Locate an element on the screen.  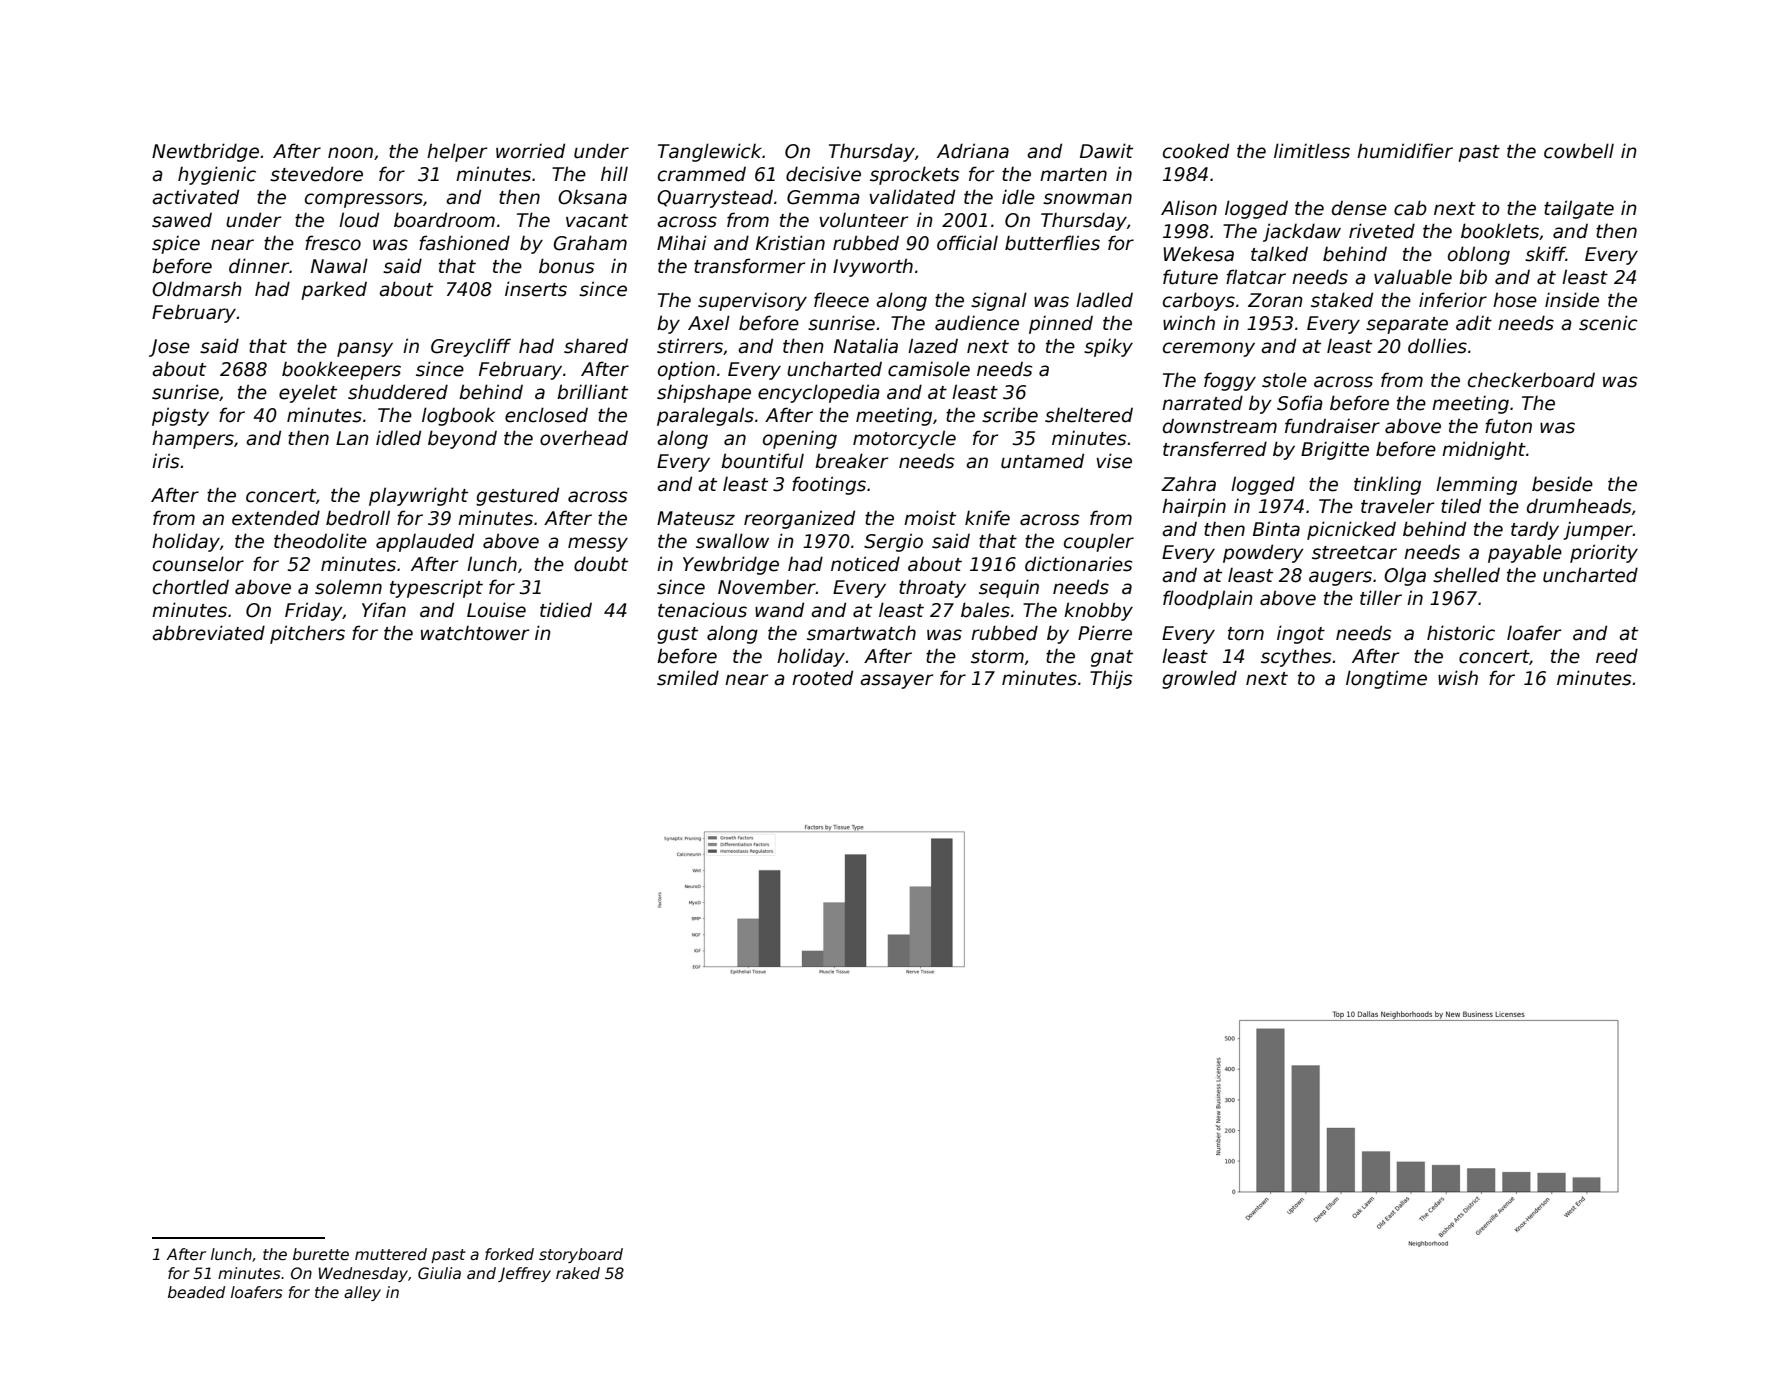
Nawal is located at coordinates (339, 266).
